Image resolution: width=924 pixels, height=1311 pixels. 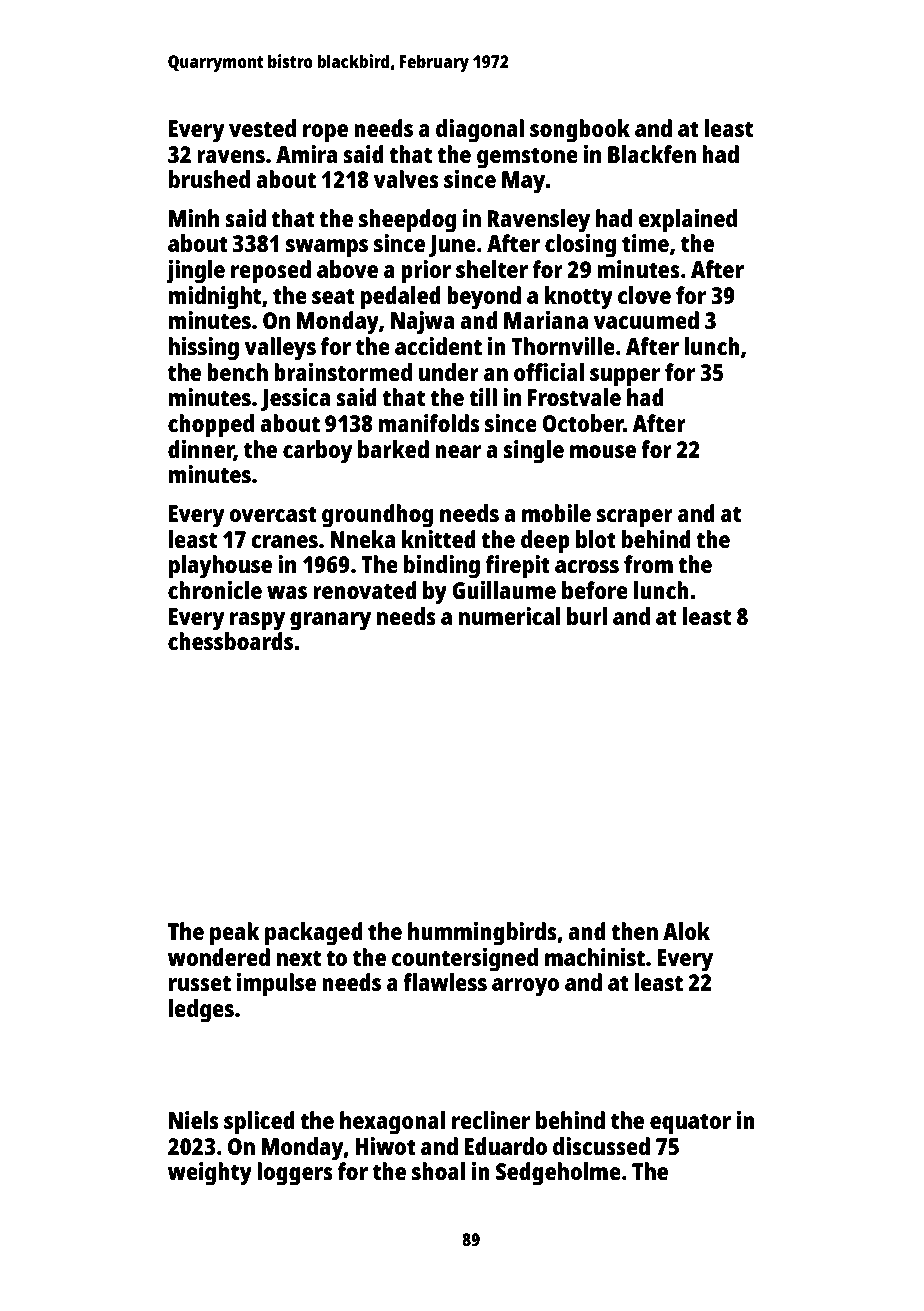 What do you see at coordinates (687, 221) in the screenshot?
I see `explained` at bounding box center [687, 221].
